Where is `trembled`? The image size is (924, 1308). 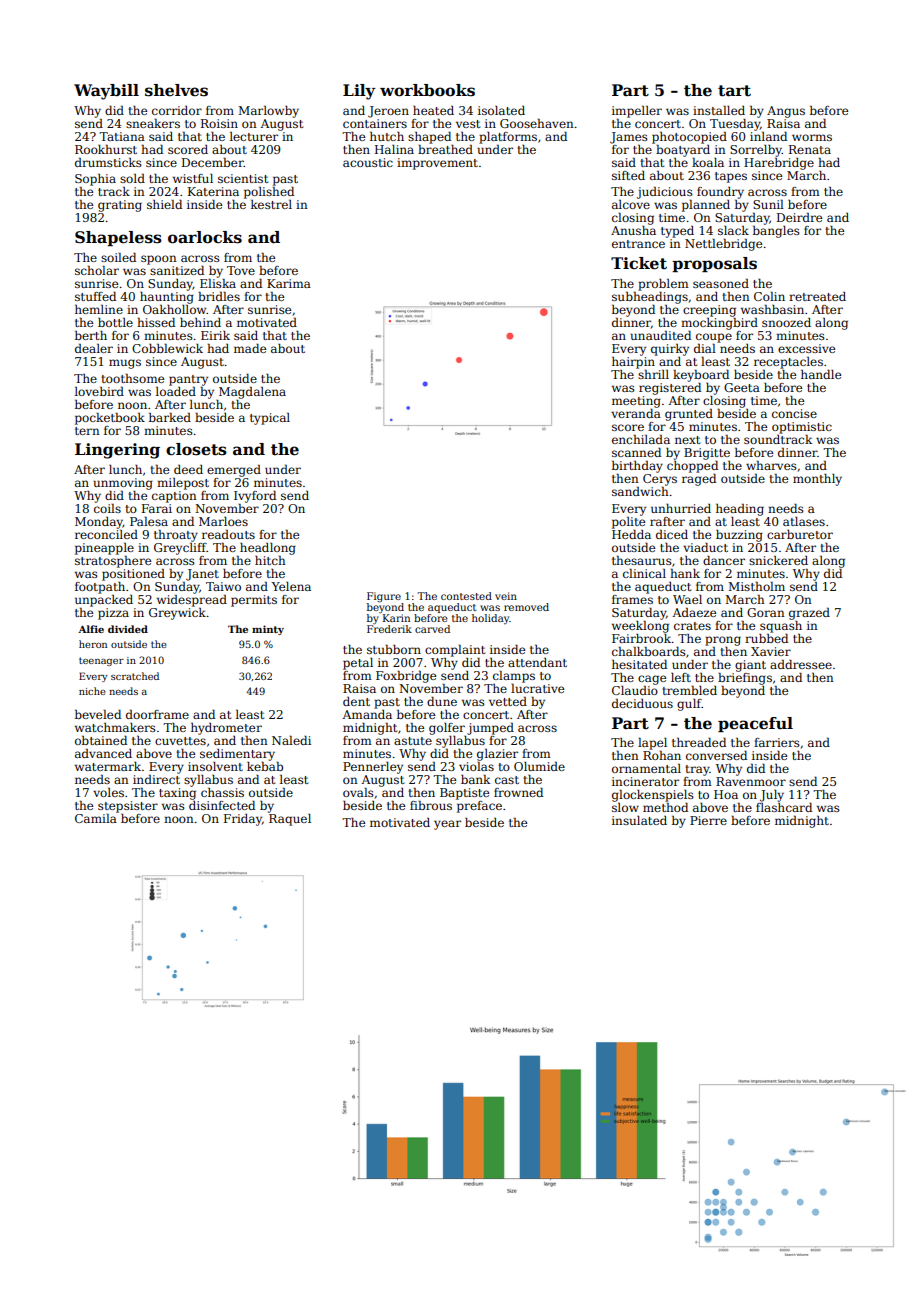 trembled is located at coordinates (689, 690).
